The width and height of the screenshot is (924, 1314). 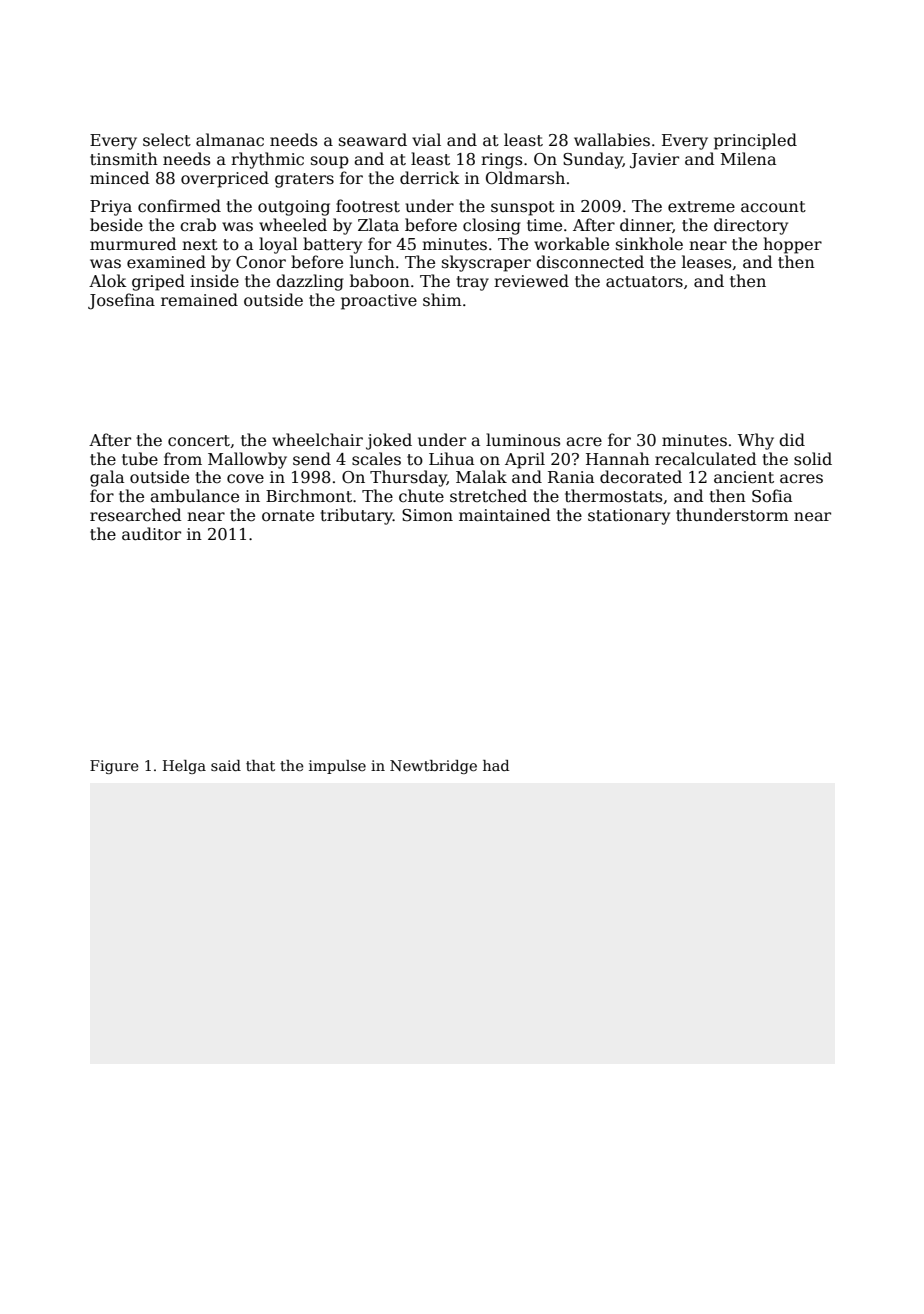 What do you see at coordinates (442, 300) in the screenshot?
I see `shim` at bounding box center [442, 300].
